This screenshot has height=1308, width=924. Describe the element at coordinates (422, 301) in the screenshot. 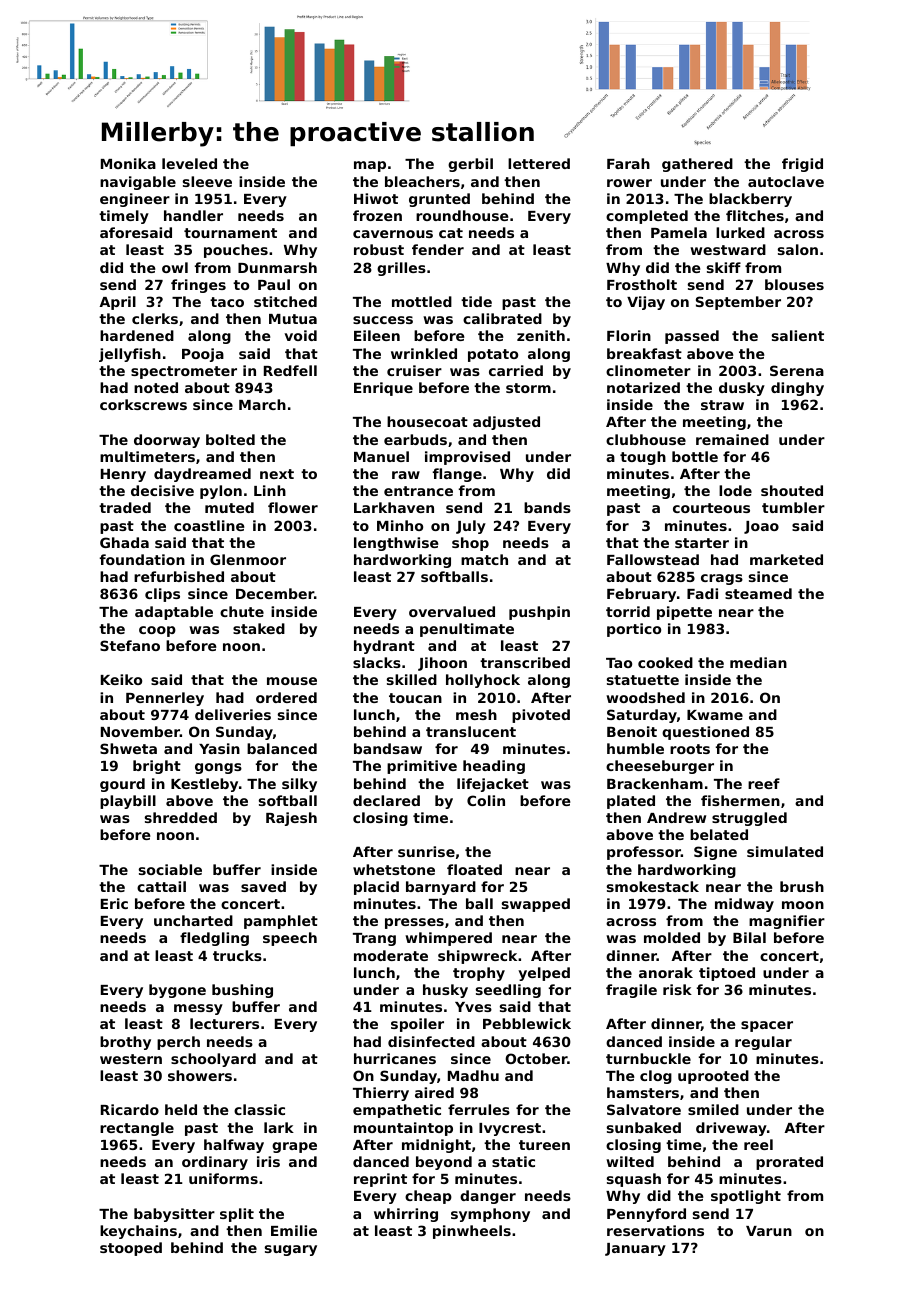

I see `mottled` at that location.
